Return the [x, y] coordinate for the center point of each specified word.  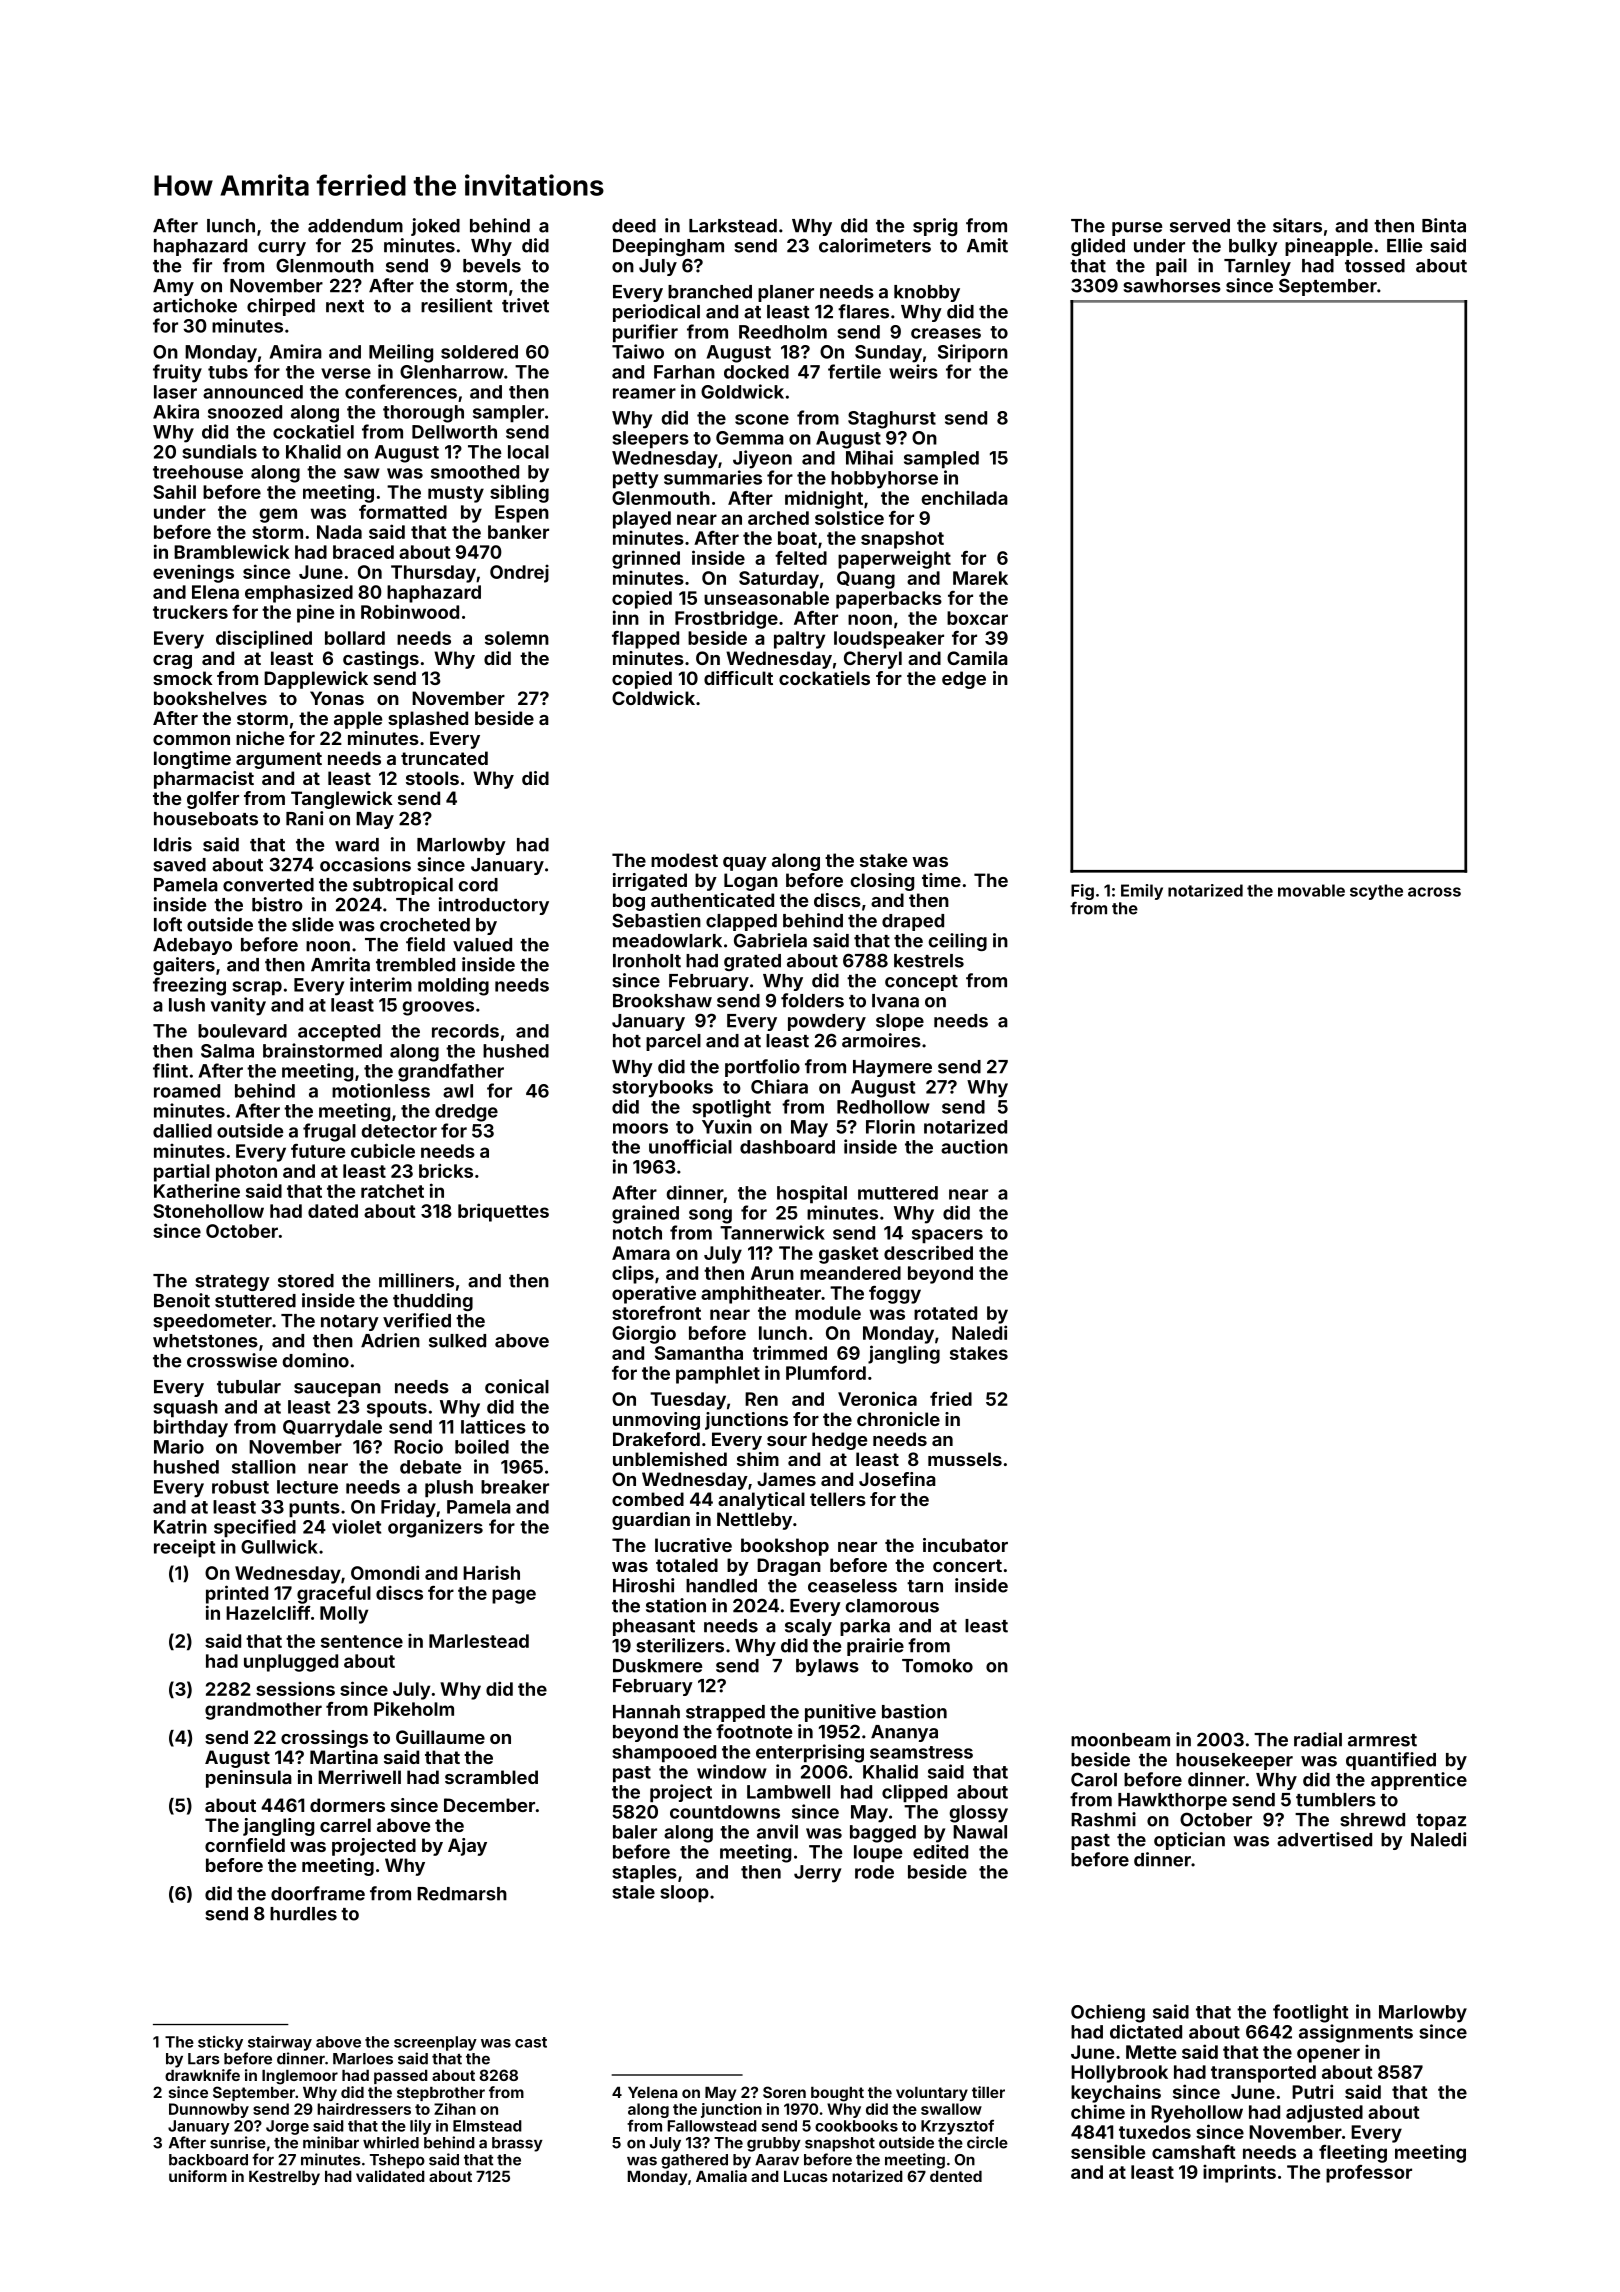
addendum [355, 226]
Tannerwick [772, 1232]
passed [401, 2077]
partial [182, 1172]
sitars [1297, 225]
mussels [965, 1459]
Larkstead [733, 226]
